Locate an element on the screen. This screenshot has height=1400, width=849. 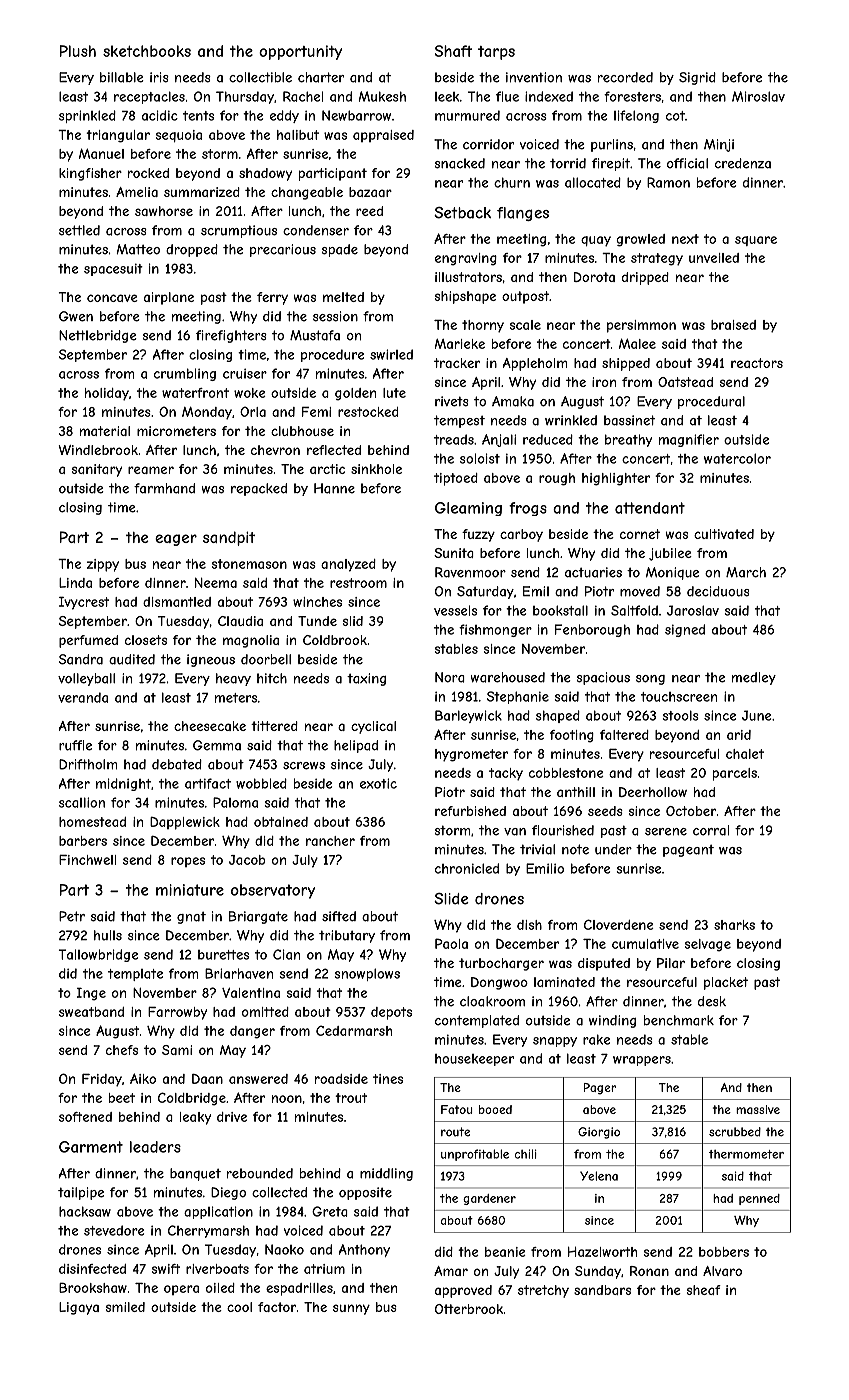
leaky is located at coordinates (195, 1118).
